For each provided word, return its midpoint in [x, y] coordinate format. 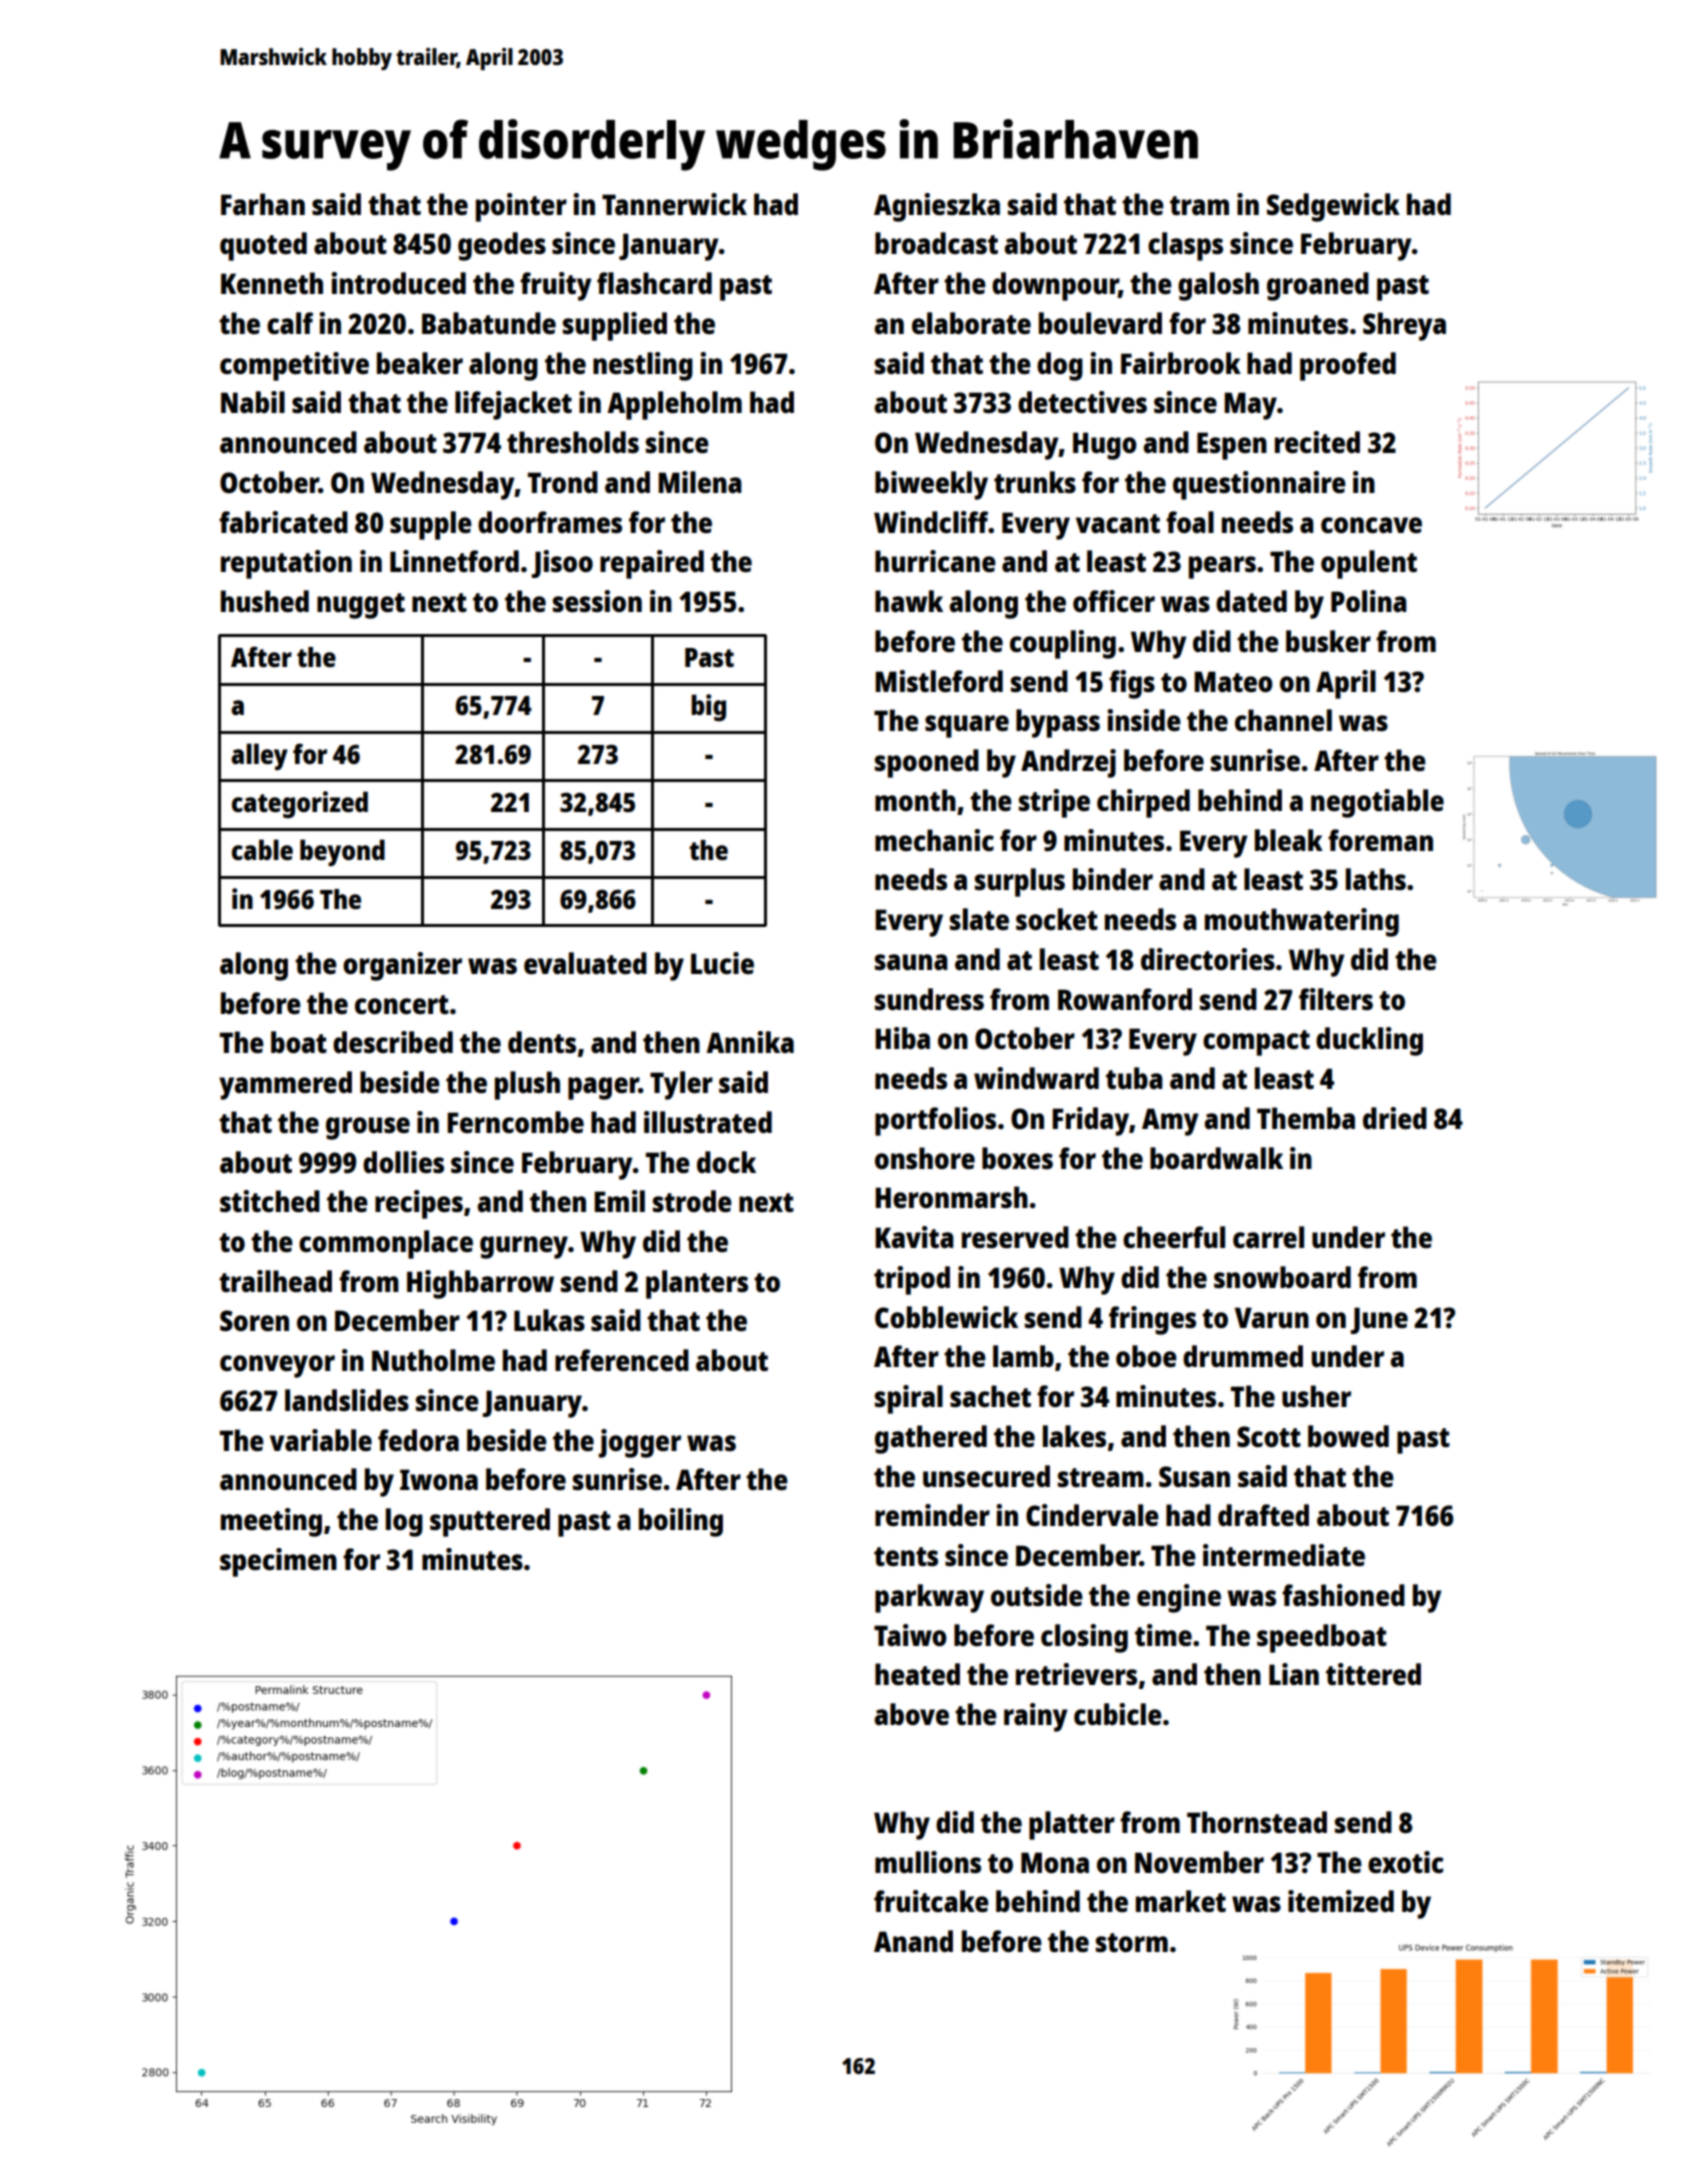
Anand [913, 1941]
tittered [1373, 1674]
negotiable [1377, 803]
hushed [265, 601]
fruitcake [931, 1901]
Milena [700, 482]
